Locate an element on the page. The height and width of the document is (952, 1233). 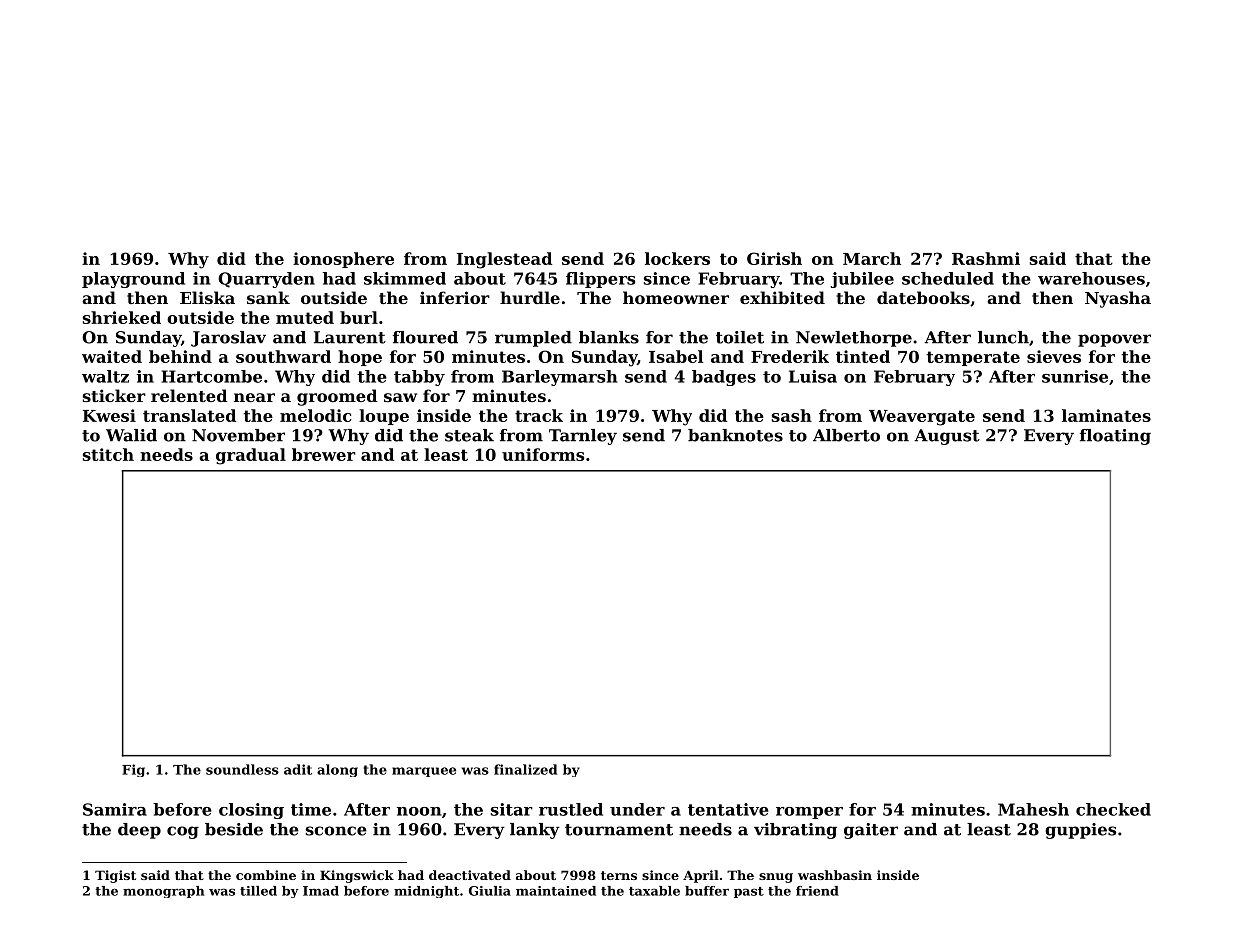
flippers is located at coordinates (600, 280).
